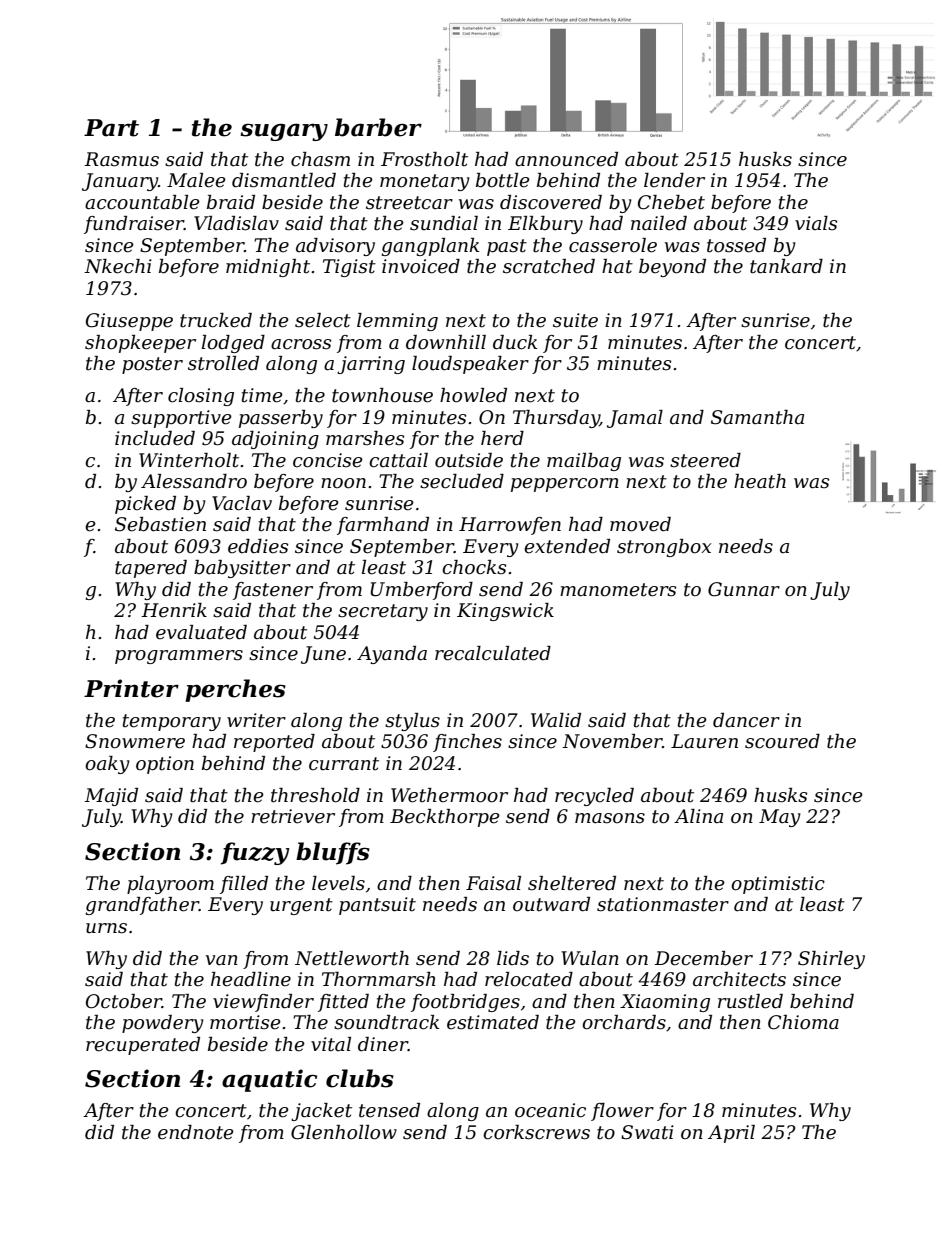 The image size is (952, 1233). What do you see at coordinates (160, 524) in the document?
I see `Sebastien` at bounding box center [160, 524].
